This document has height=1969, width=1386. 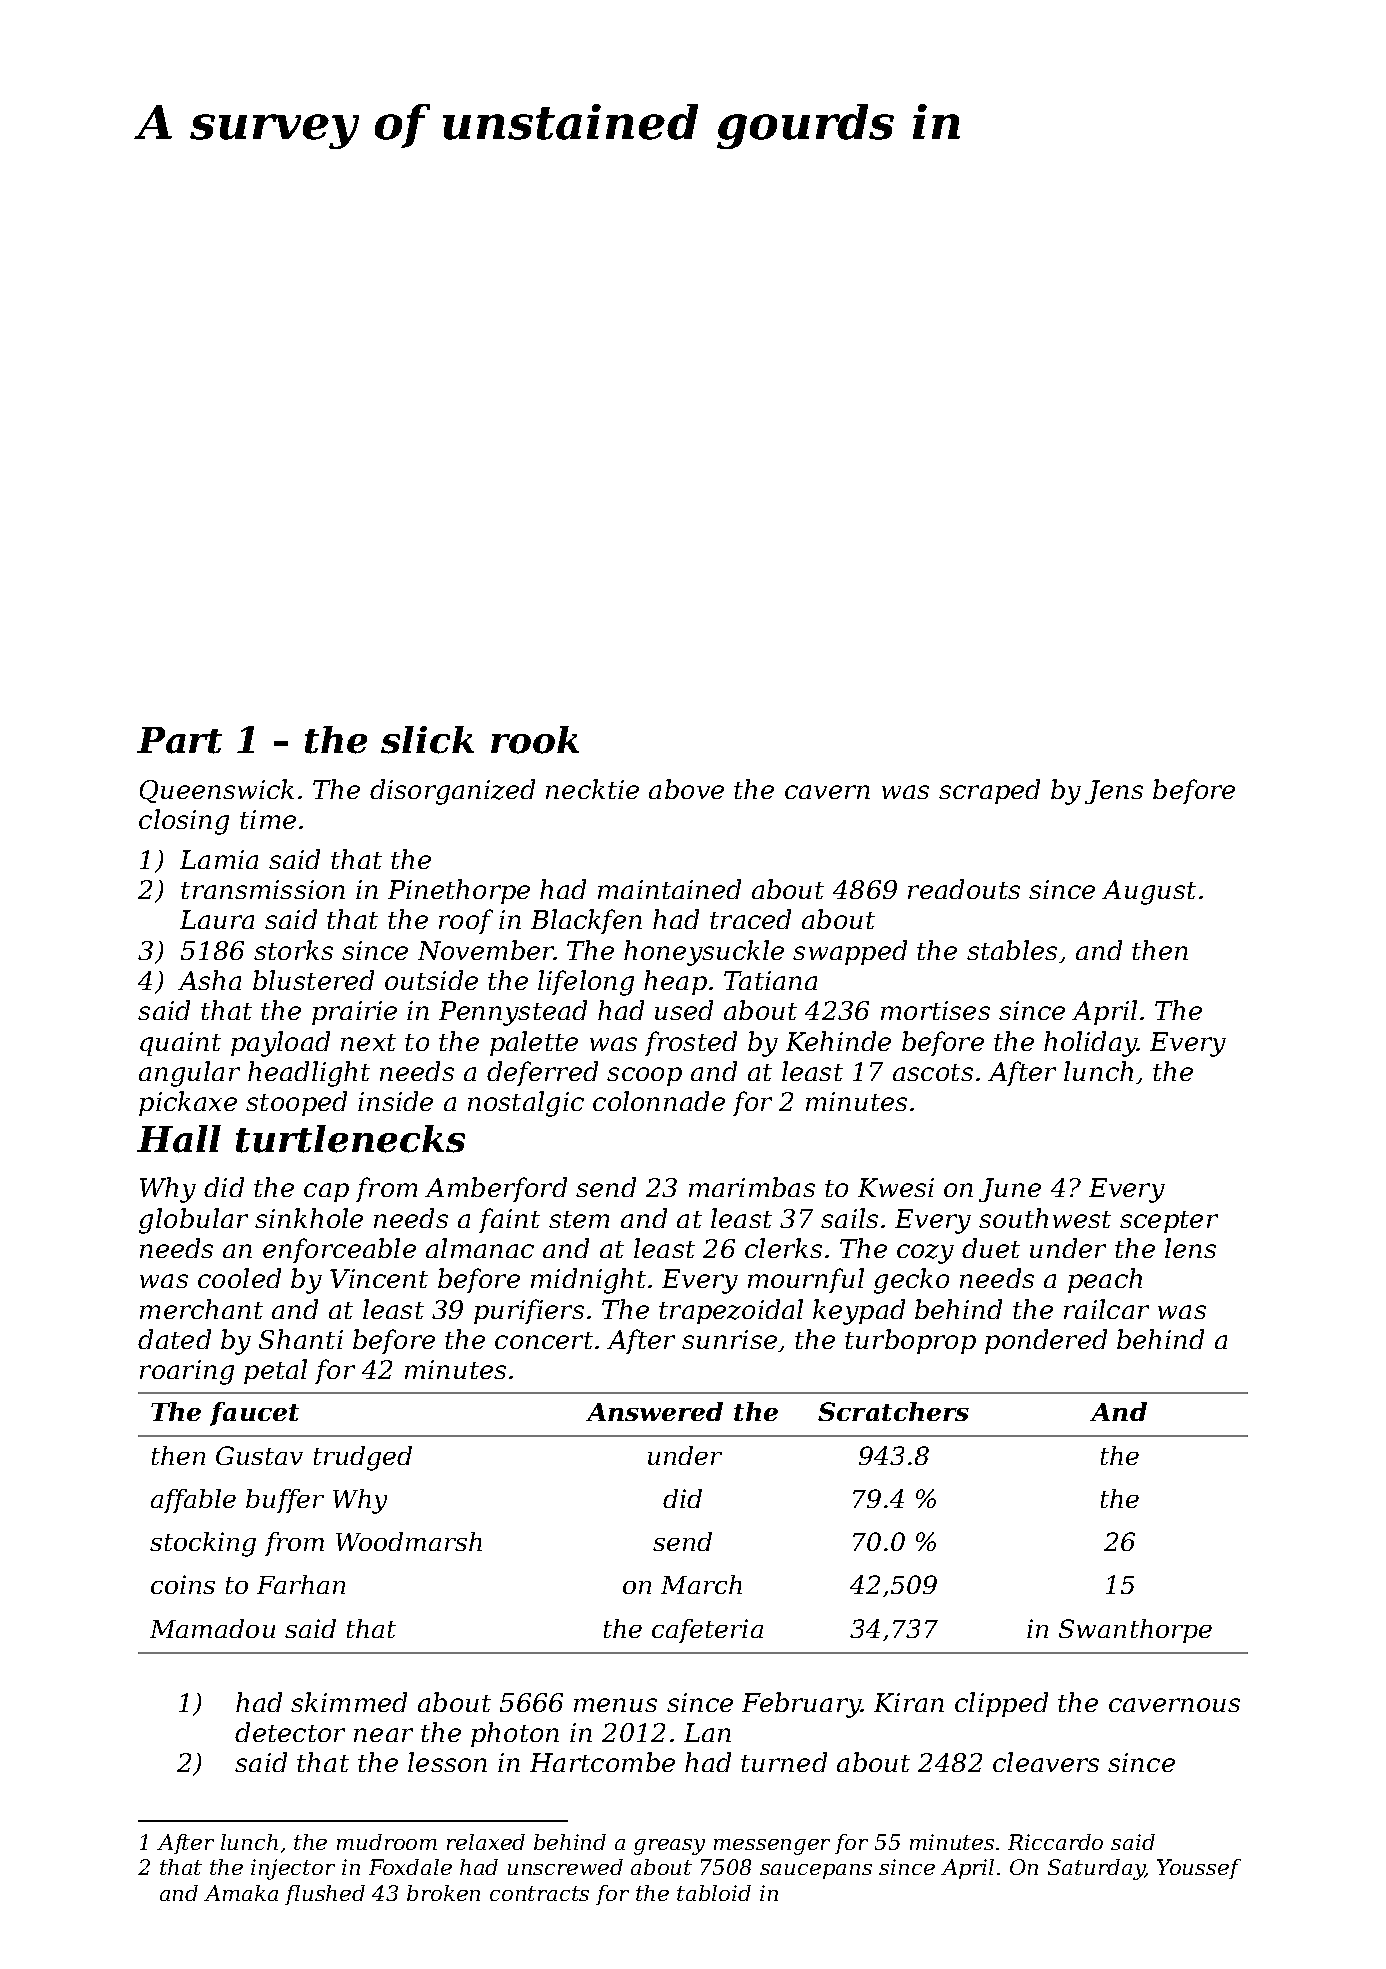 I want to click on Jens, so click(x=1114, y=792).
